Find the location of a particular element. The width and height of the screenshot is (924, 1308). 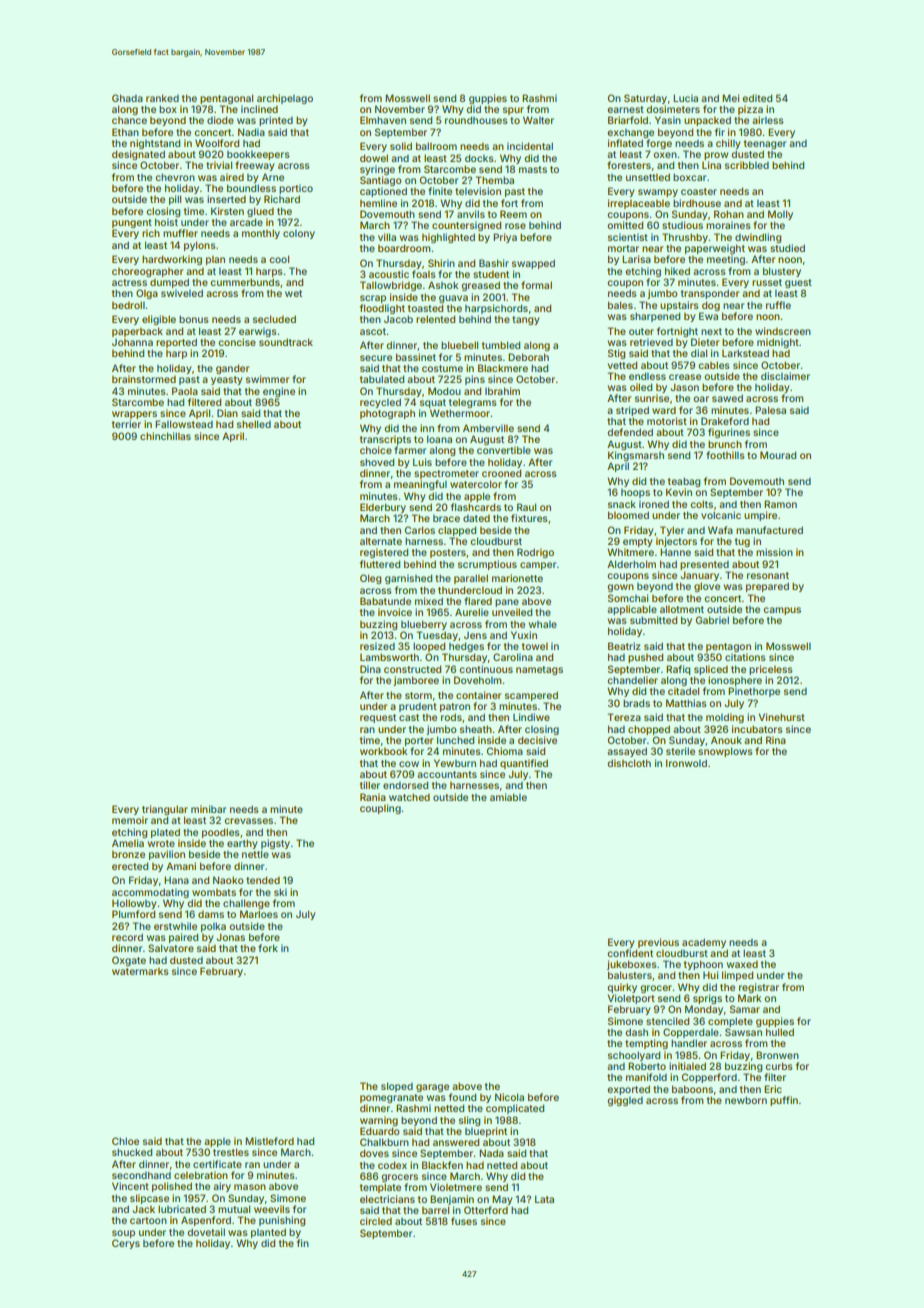

studied is located at coordinates (787, 248).
